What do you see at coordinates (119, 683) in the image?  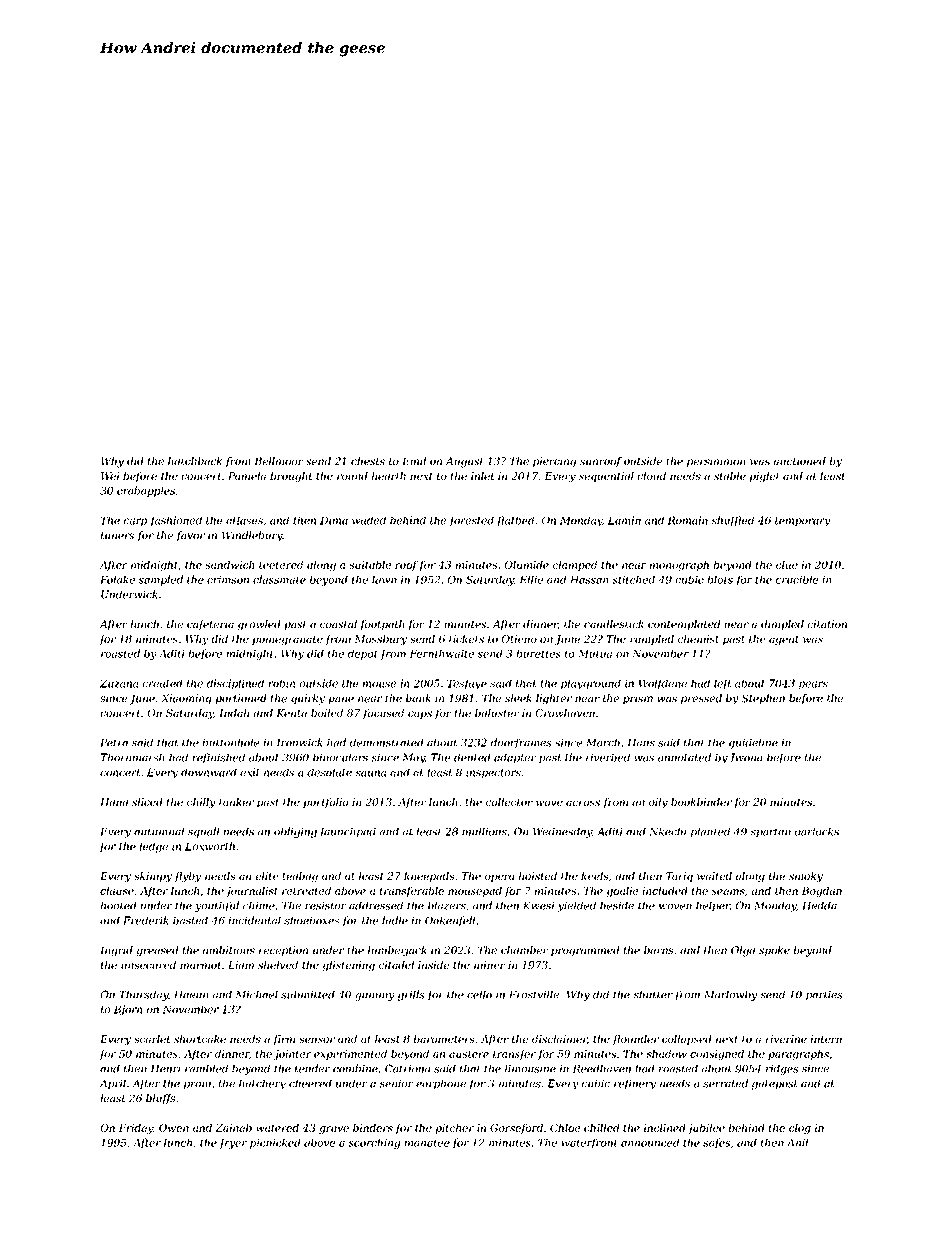 I see `Zuzana` at bounding box center [119, 683].
